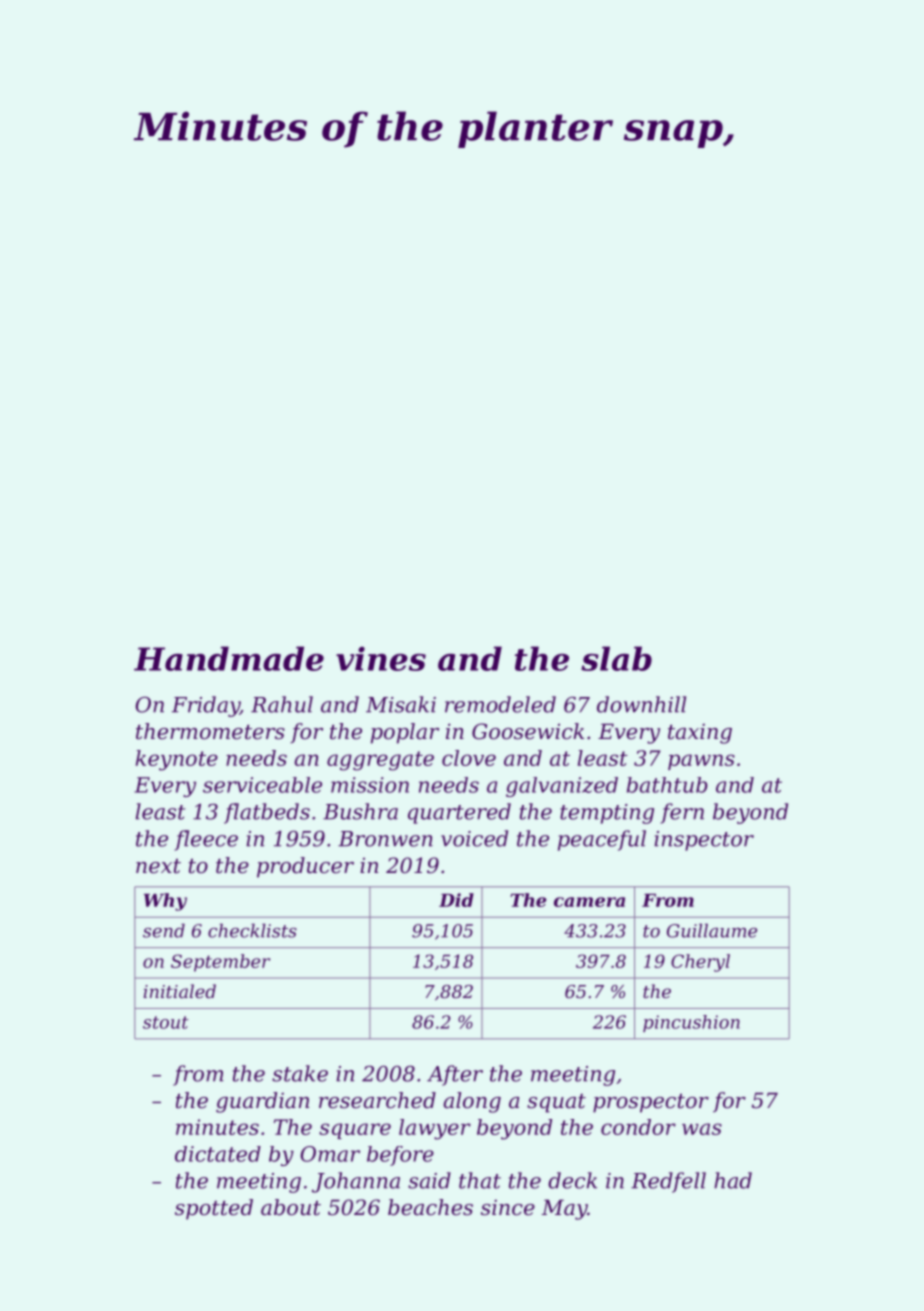  I want to click on about, so click(291, 1207).
